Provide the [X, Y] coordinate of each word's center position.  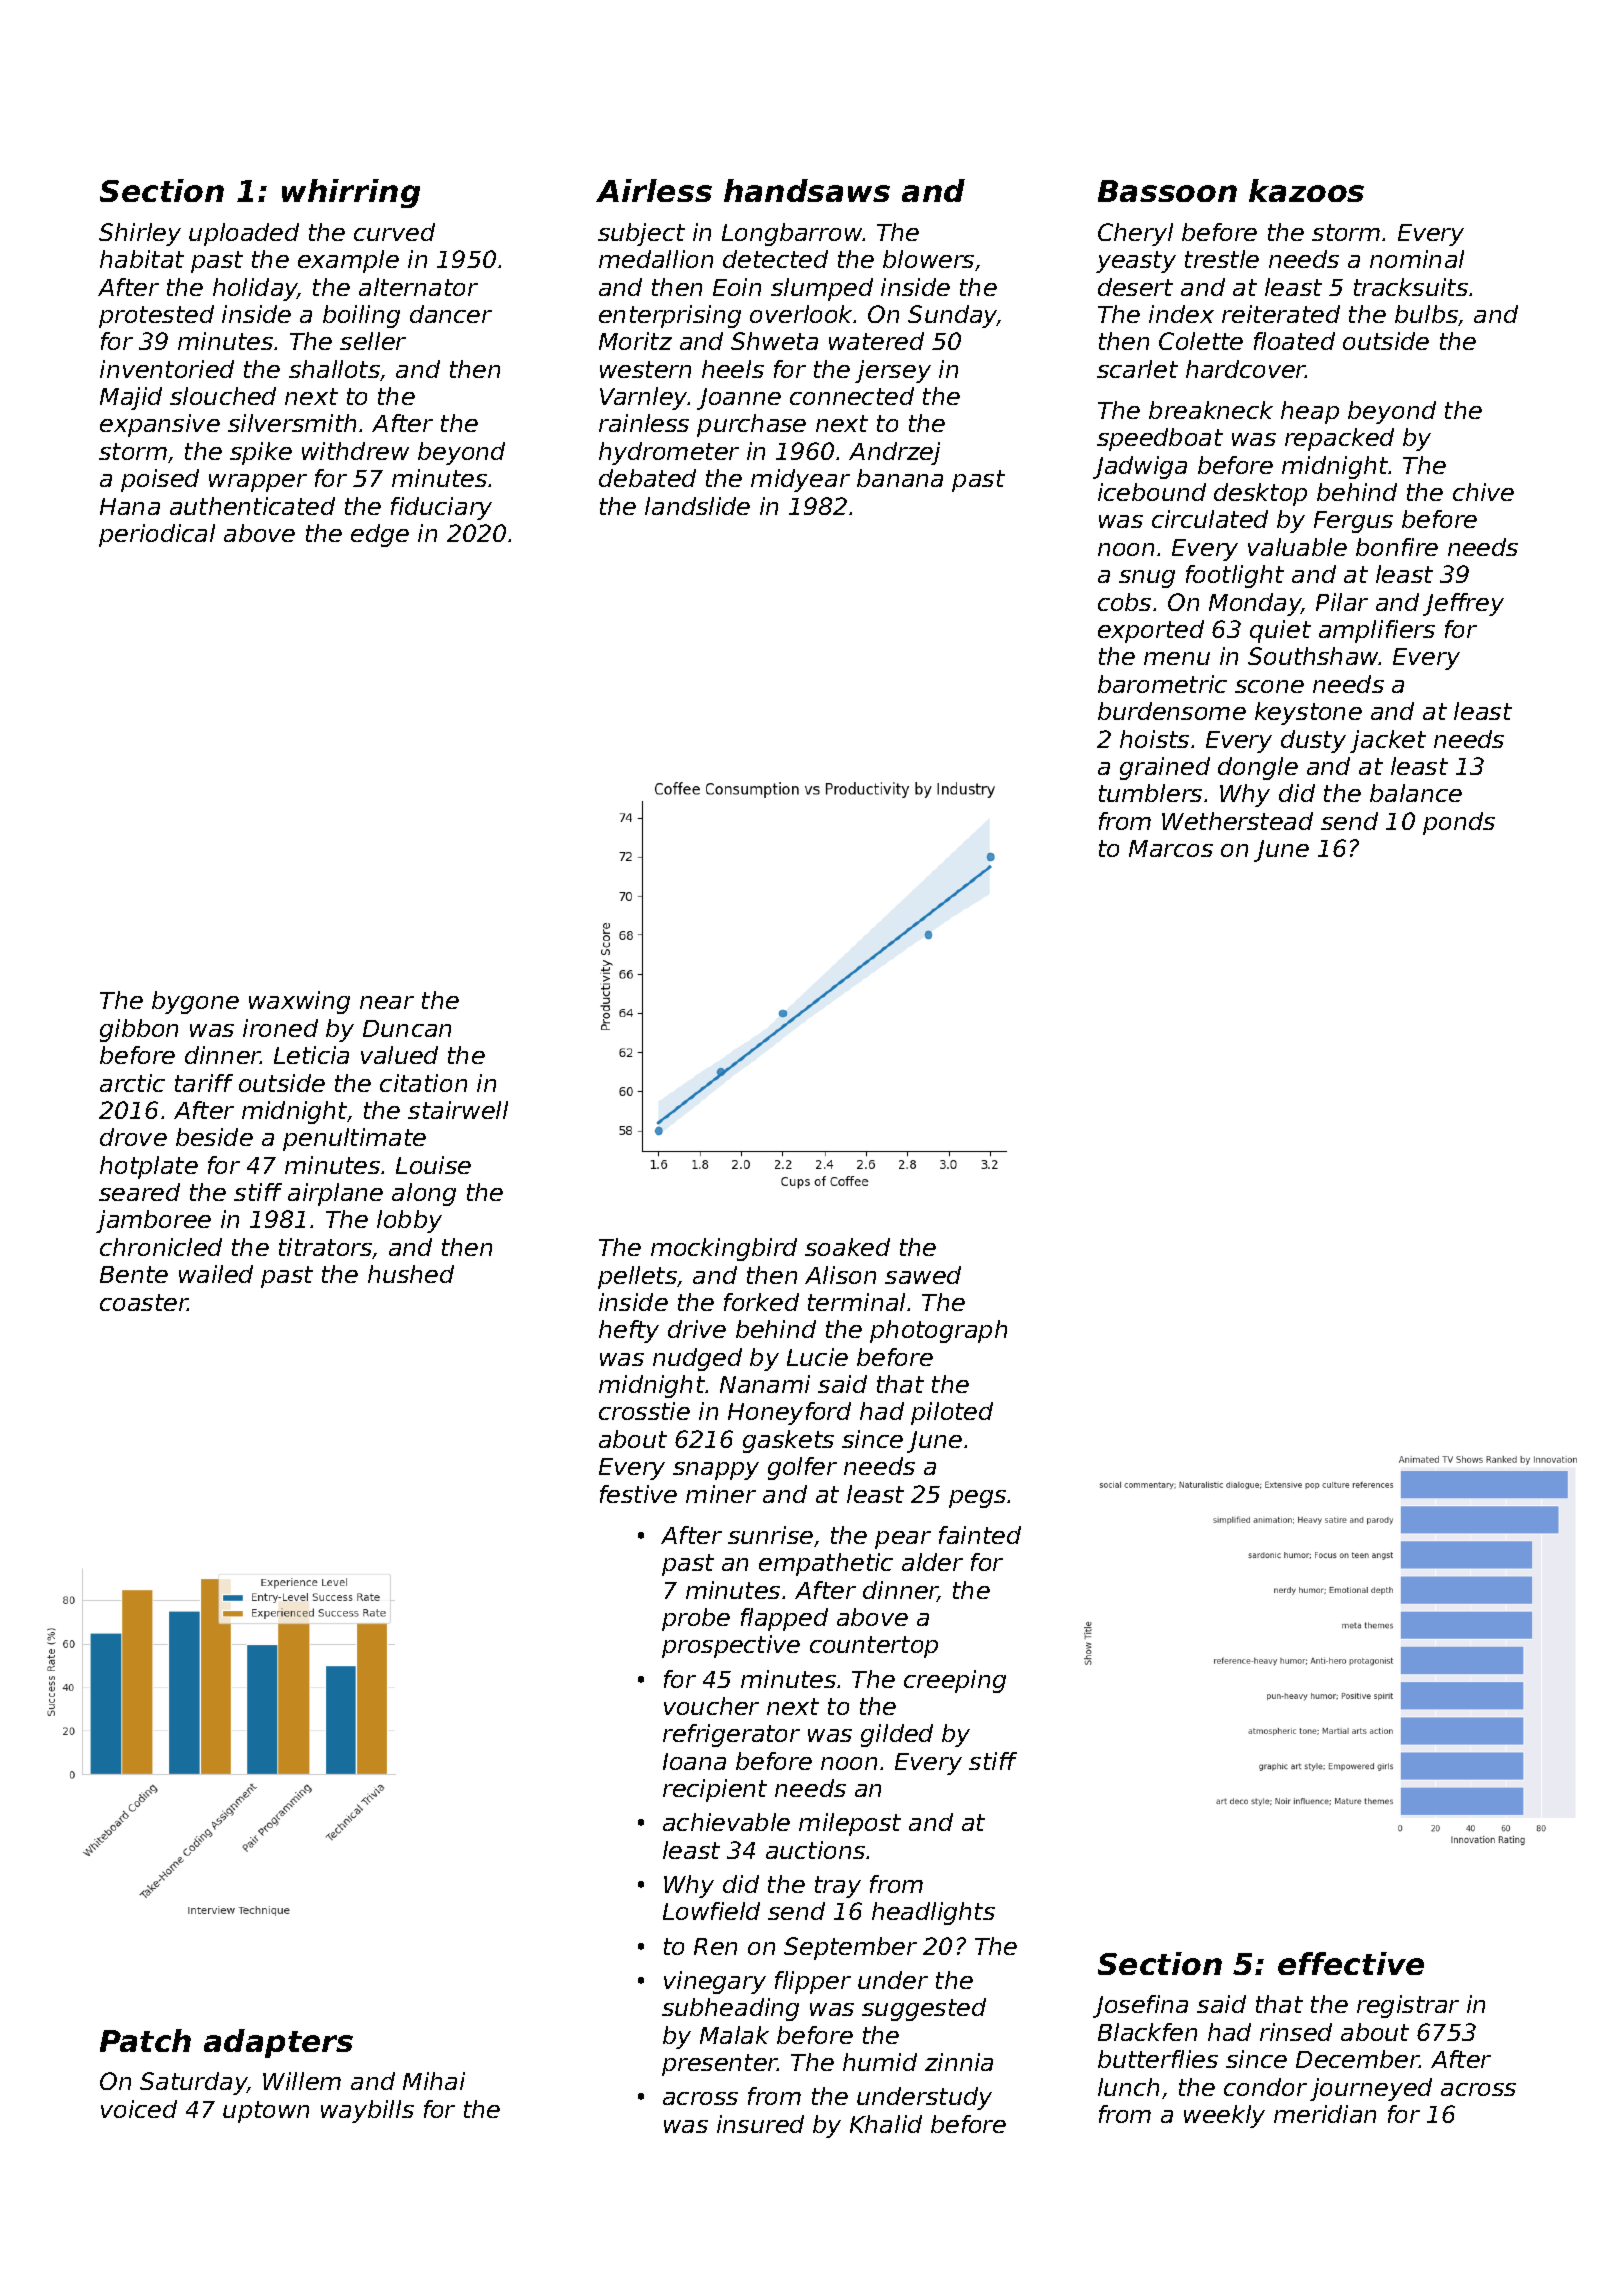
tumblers [1150, 793]
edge [380, 535]
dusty [1313, 741]
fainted [980, 1535]
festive [638, 1494]
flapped [784, 1619]
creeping [955, 1681]
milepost [850, 1824]
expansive [160, 425]
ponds [1459, 823]
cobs [1124, 602]
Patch [145, 2040]
